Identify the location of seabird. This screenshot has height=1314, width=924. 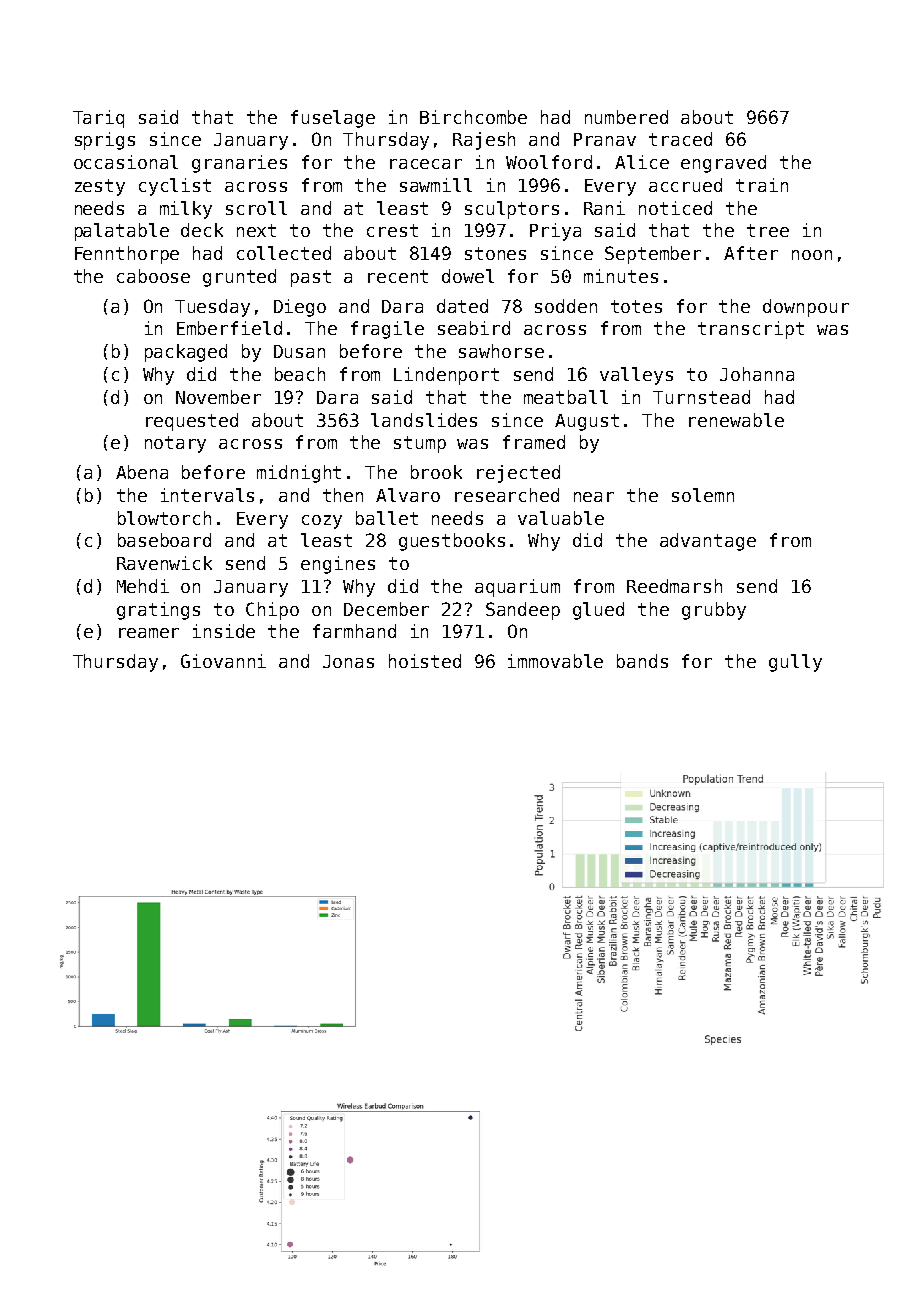
(474, 328).
